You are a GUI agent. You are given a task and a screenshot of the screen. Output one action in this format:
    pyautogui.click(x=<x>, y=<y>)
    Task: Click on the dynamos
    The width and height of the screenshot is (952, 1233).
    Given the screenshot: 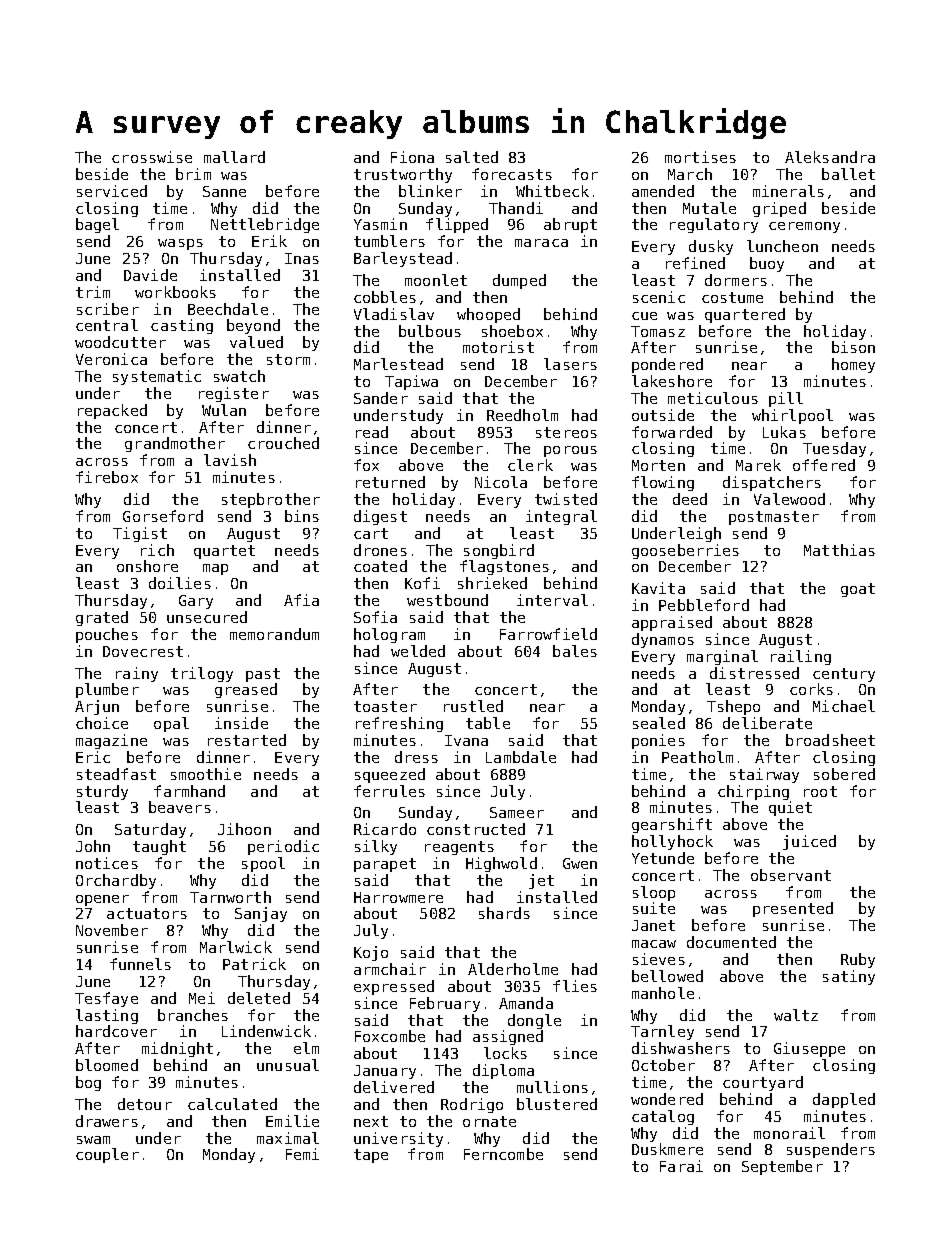 What is the action you would take?
    pyautogui.click(x=663, y=640)
